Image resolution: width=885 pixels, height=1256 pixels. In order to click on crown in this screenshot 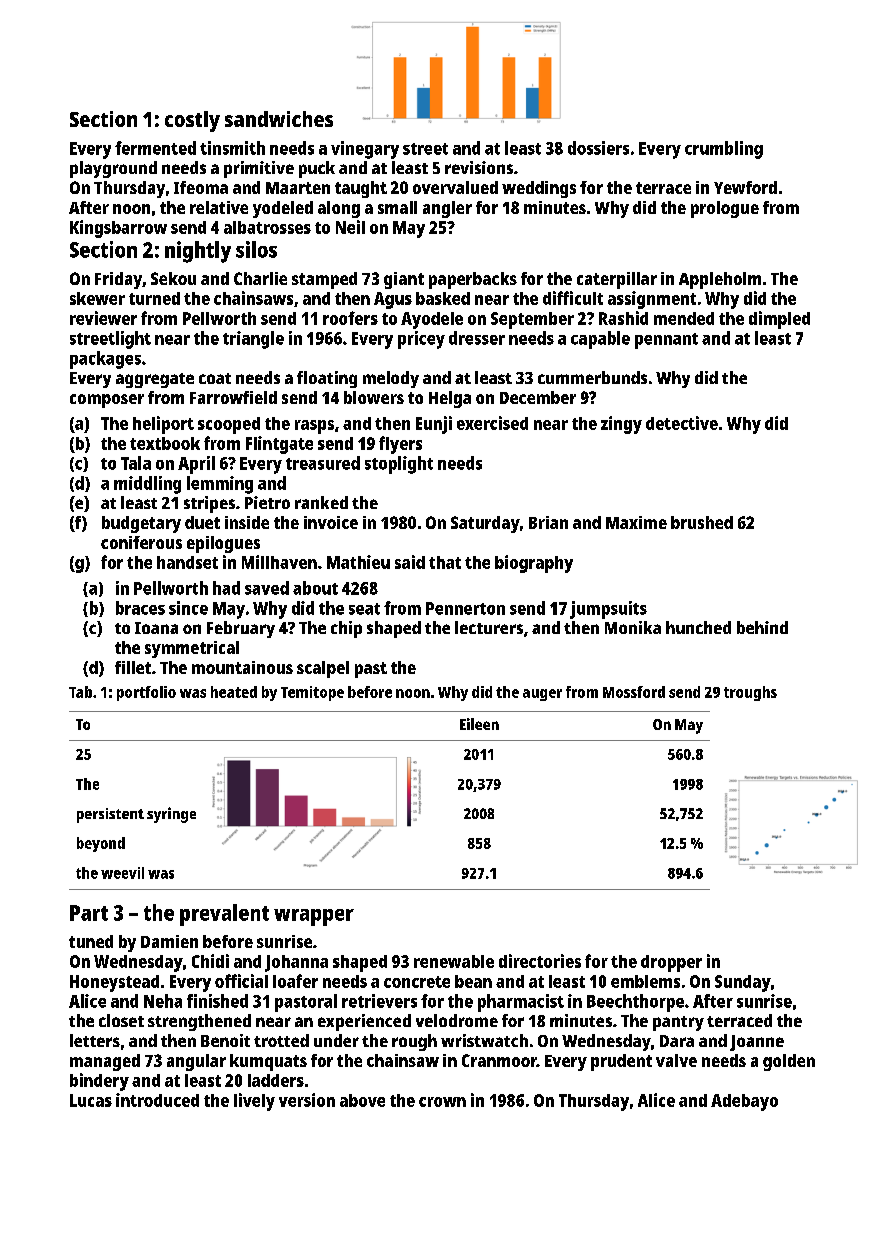, I will do `click(442, 1102)`.
